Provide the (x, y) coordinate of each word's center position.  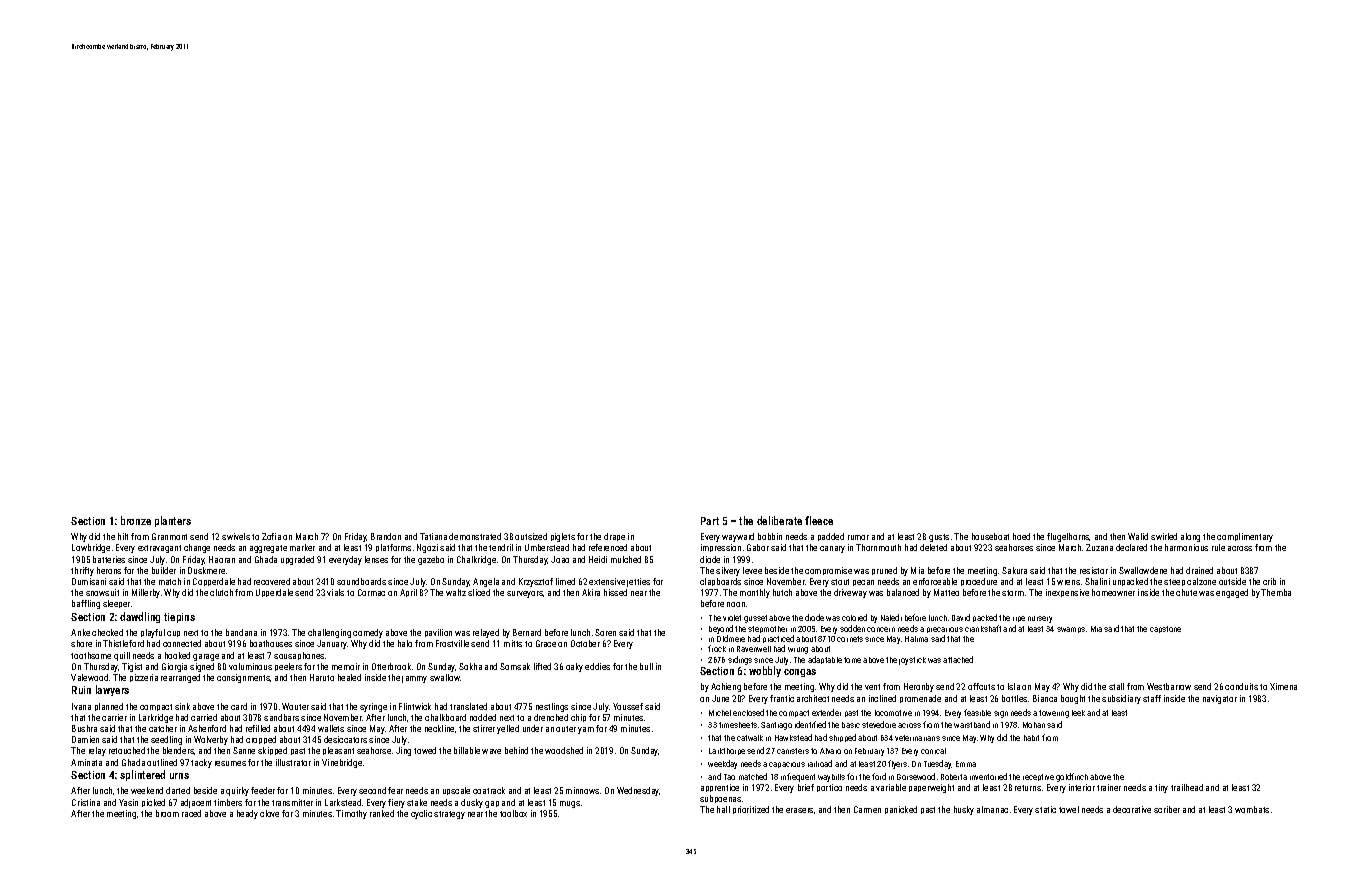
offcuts (981, 686)
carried (204, 717)
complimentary (1245, 537)
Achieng (726, 687)
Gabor (758, 547)
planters (173, 521)
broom (167, 813)
